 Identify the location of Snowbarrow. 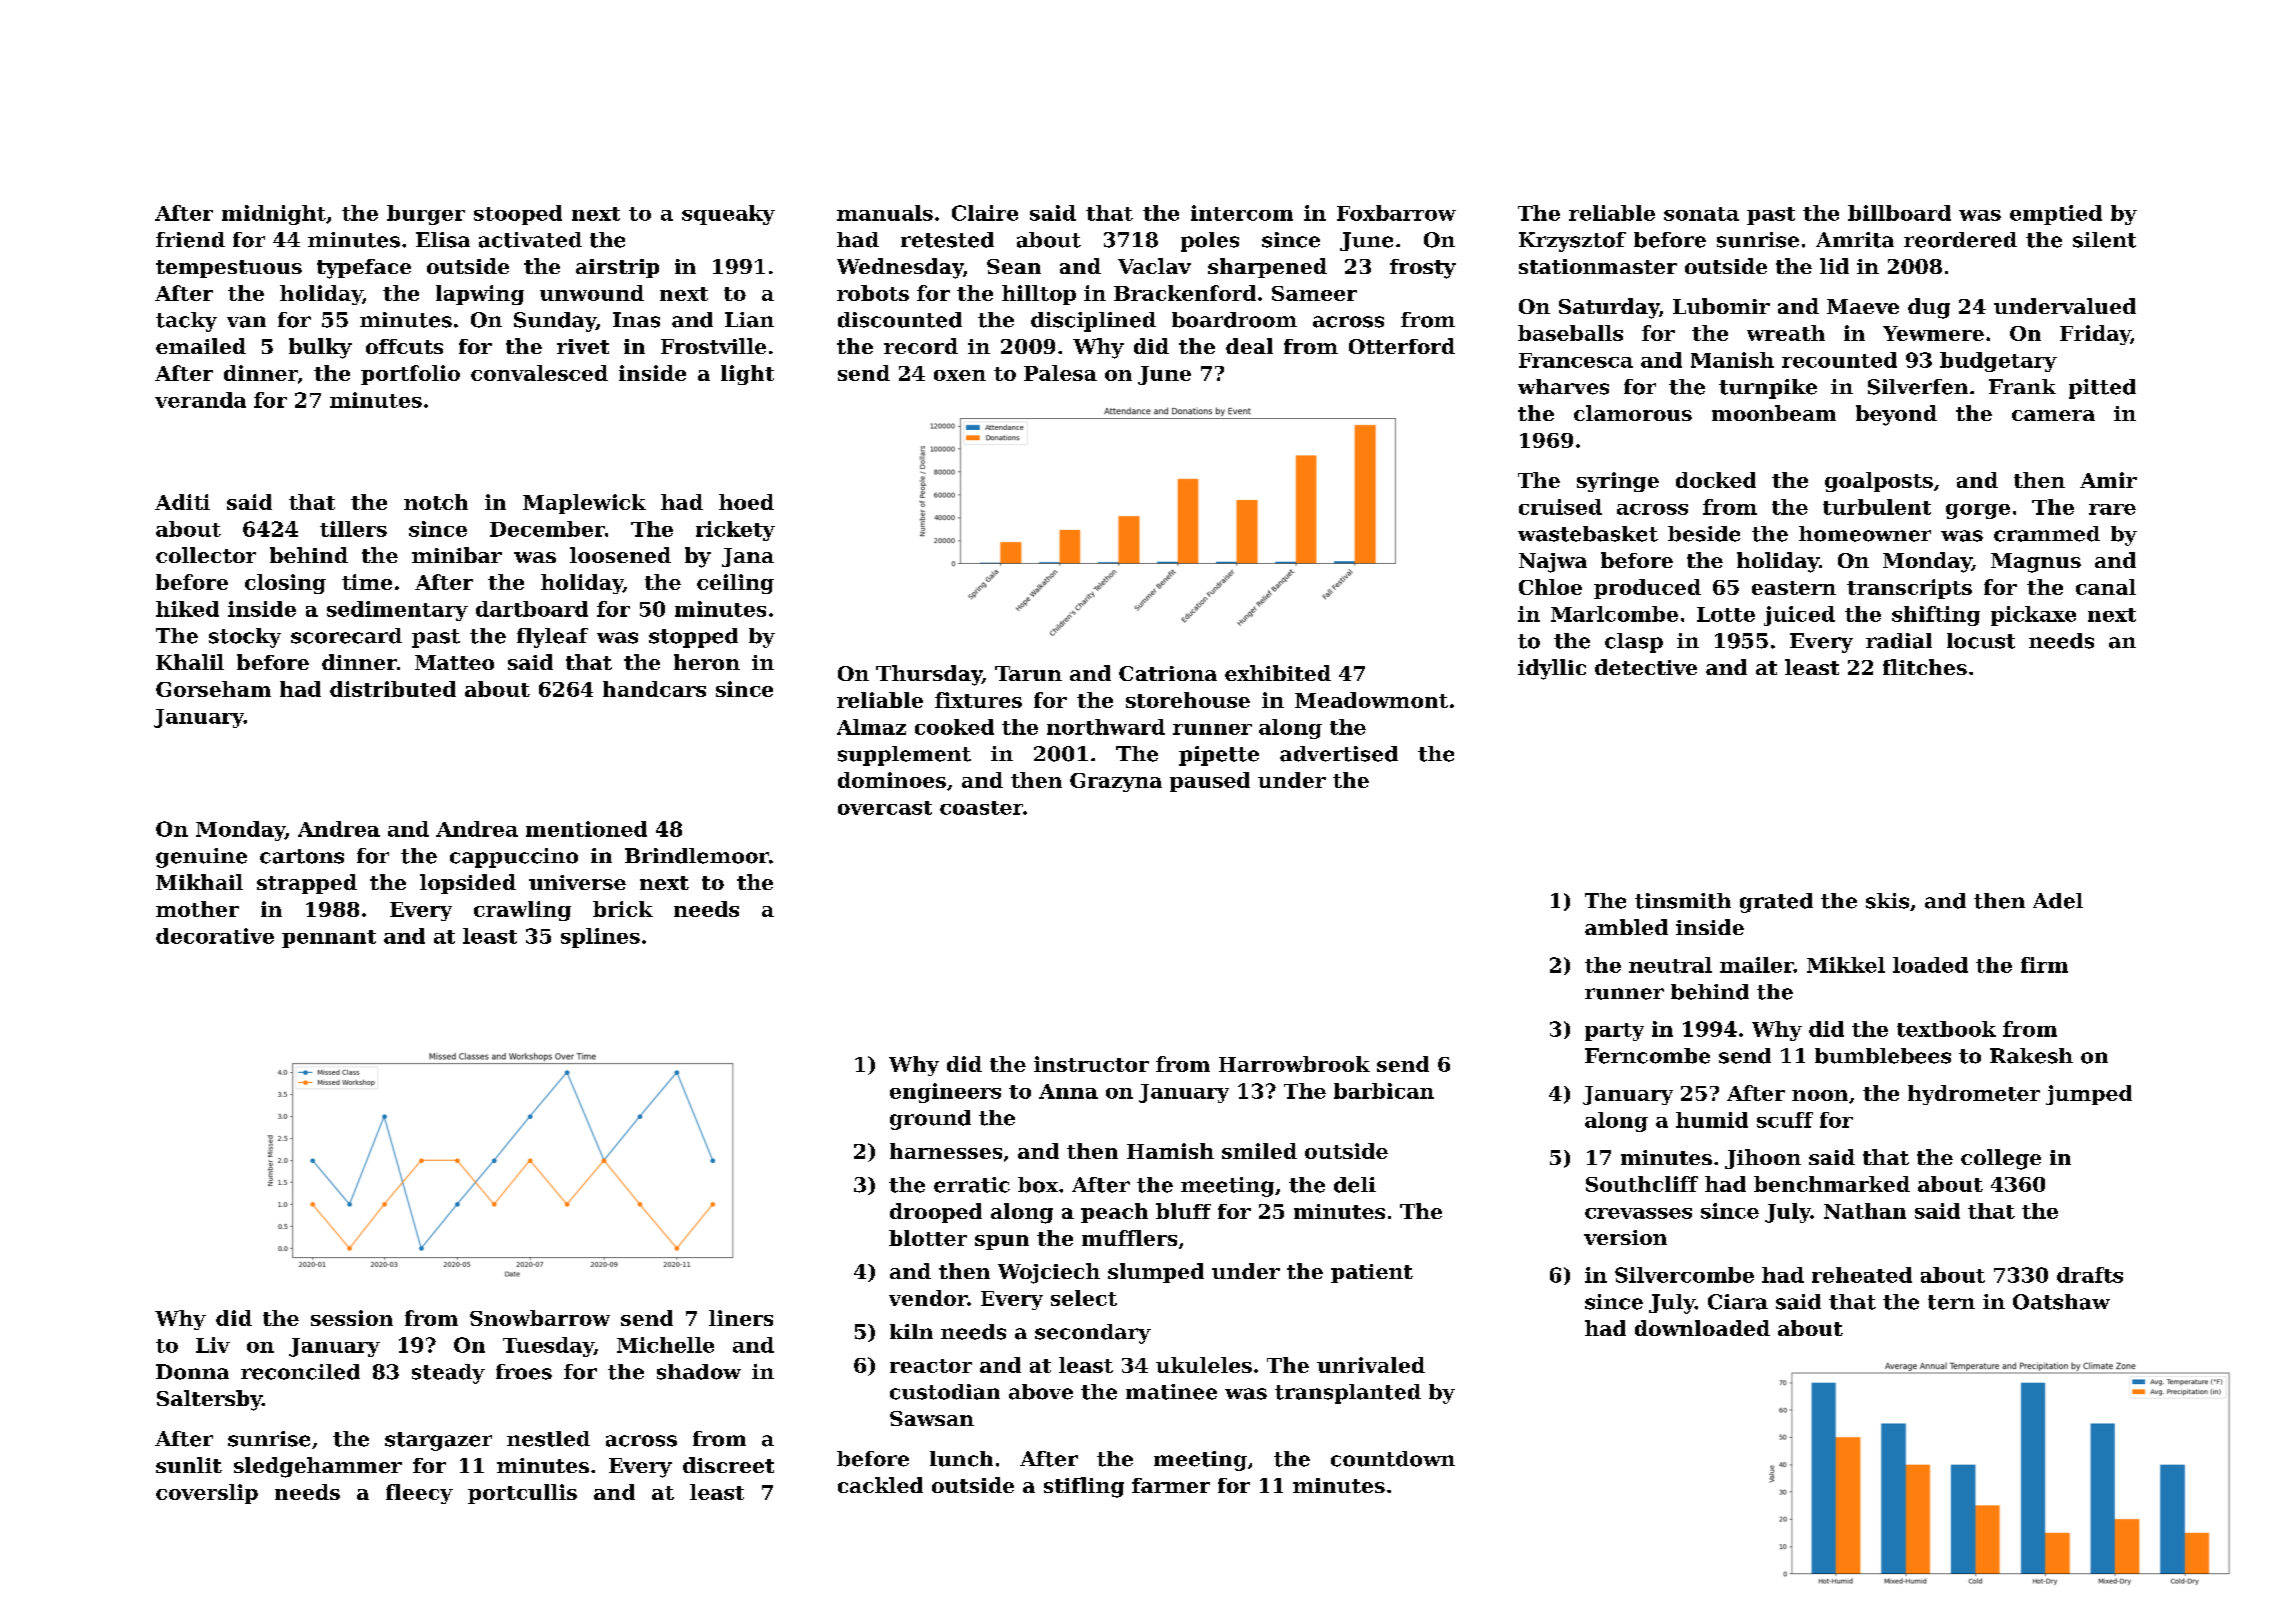
(540, 1318).
